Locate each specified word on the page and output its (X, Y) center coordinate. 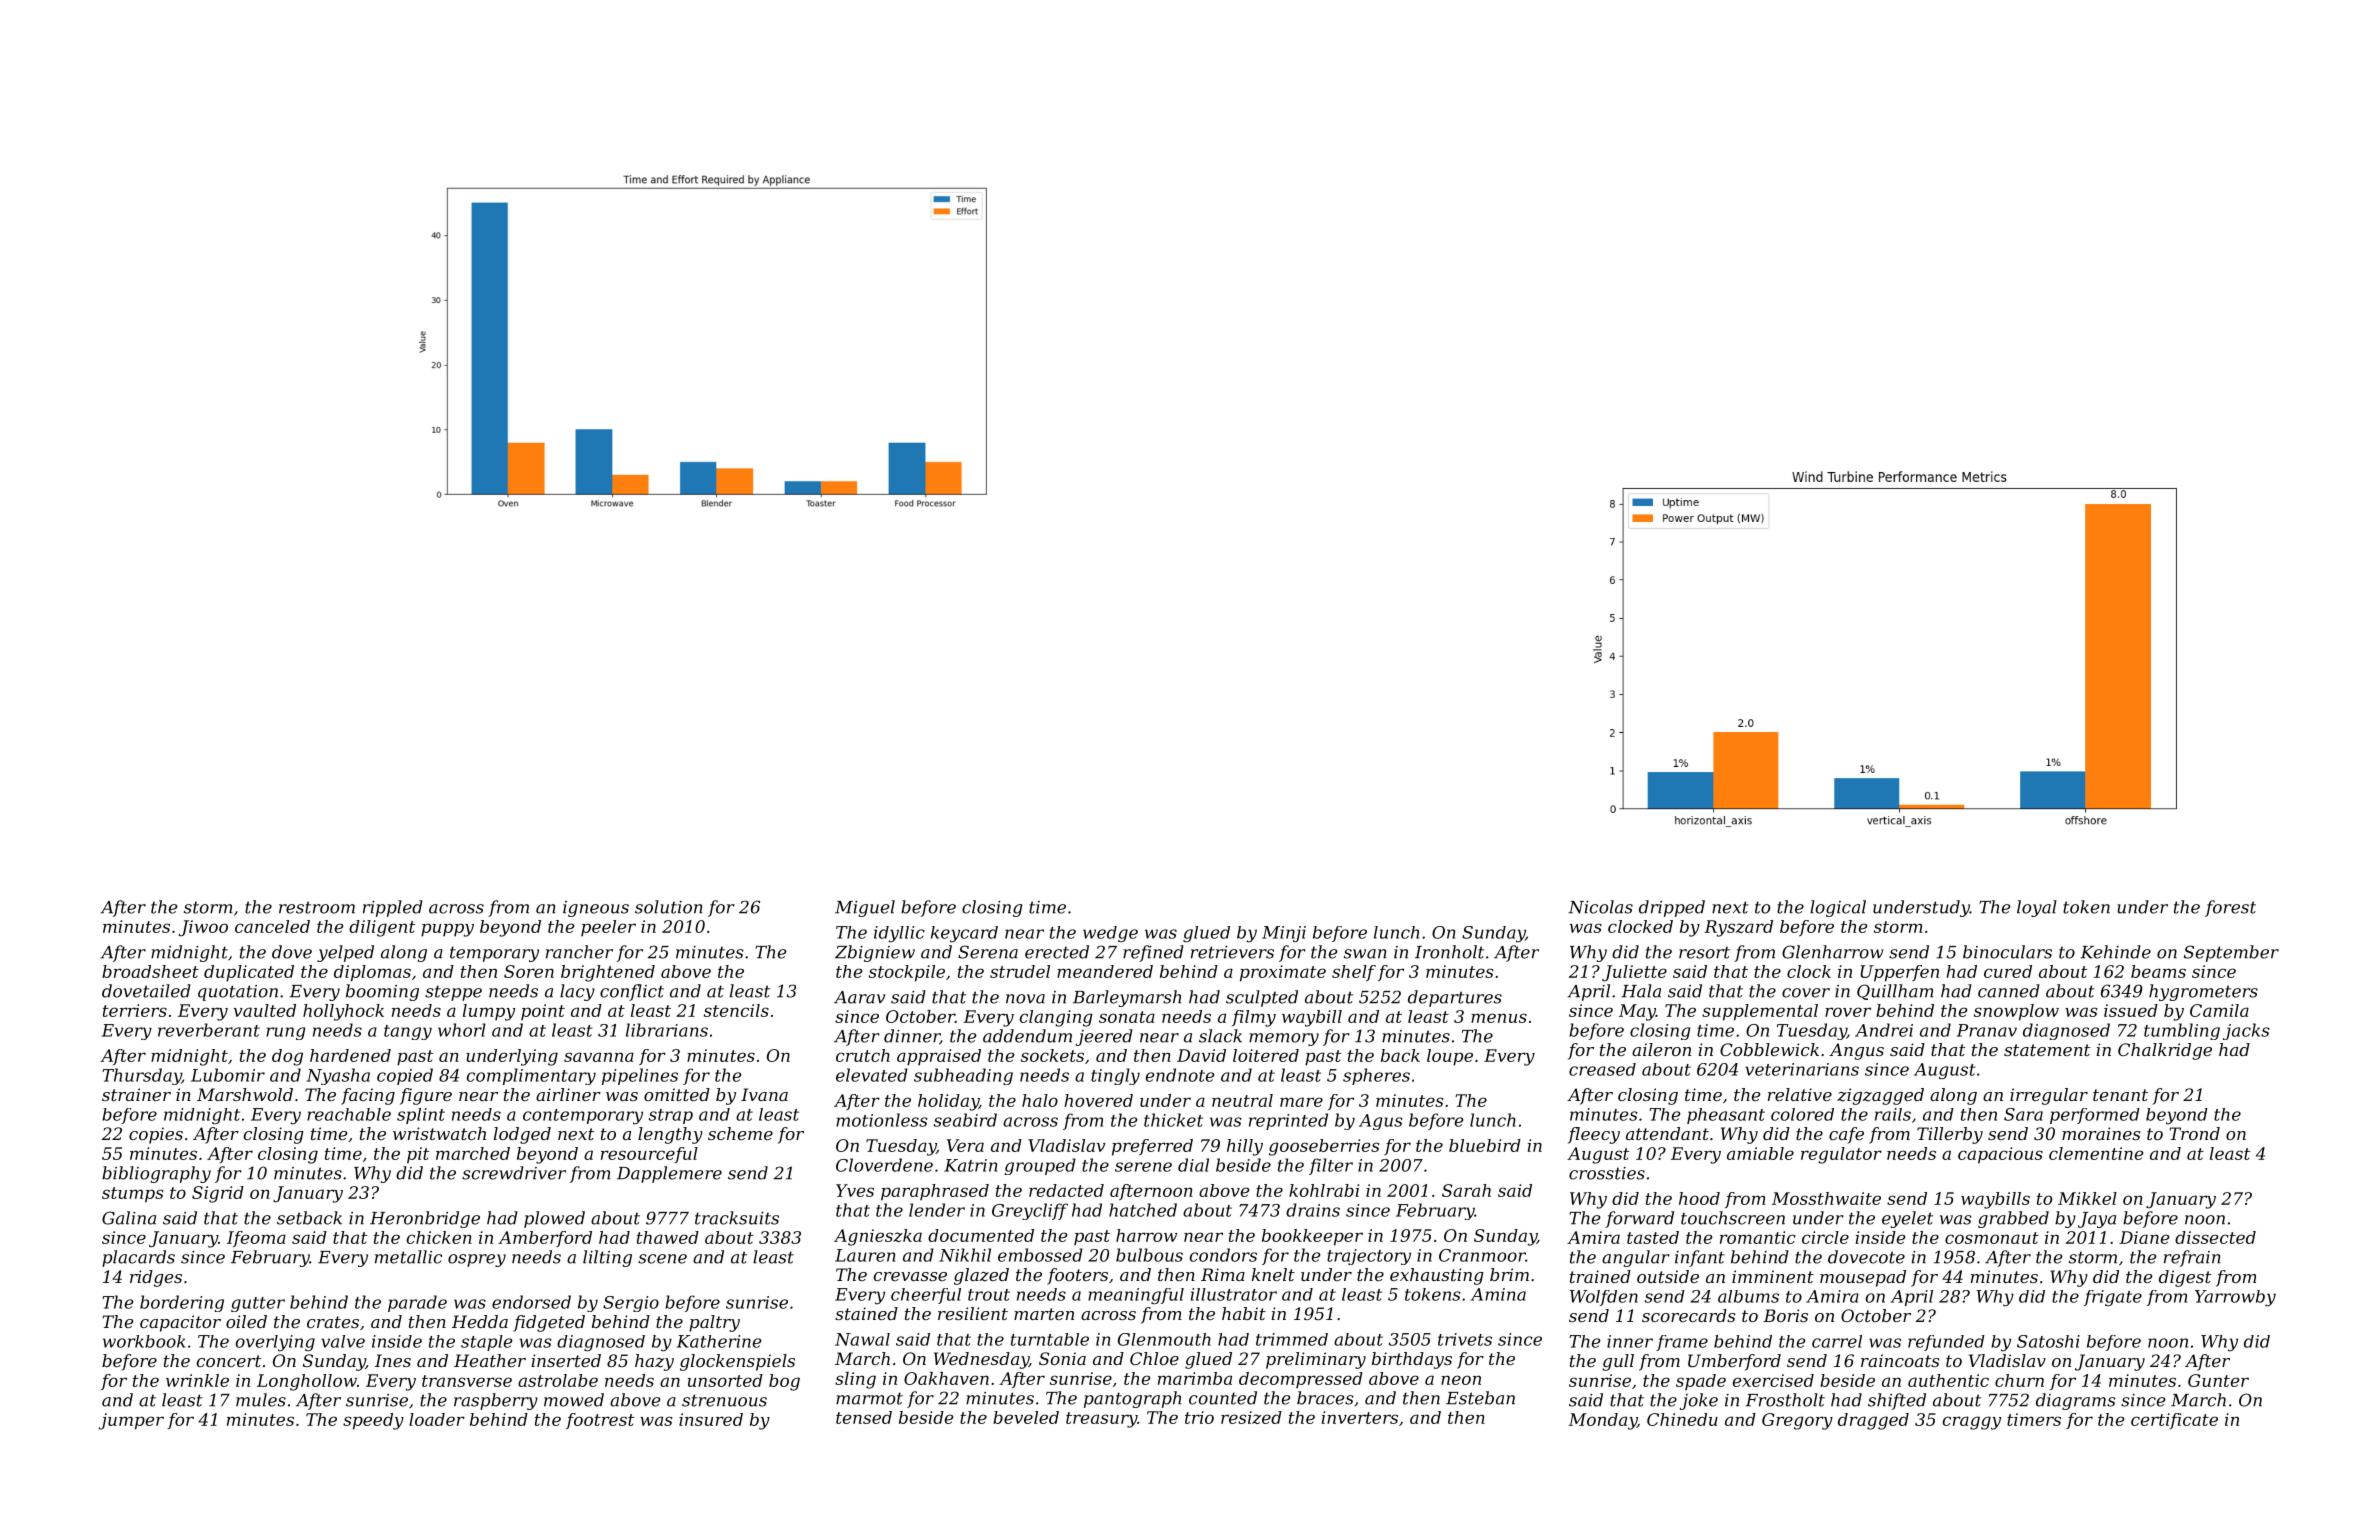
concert (229, 1361)
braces (1325, 1398)
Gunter (2218, 1380)
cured (2008, 971)
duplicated (249, 973)
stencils (736, 1010)
